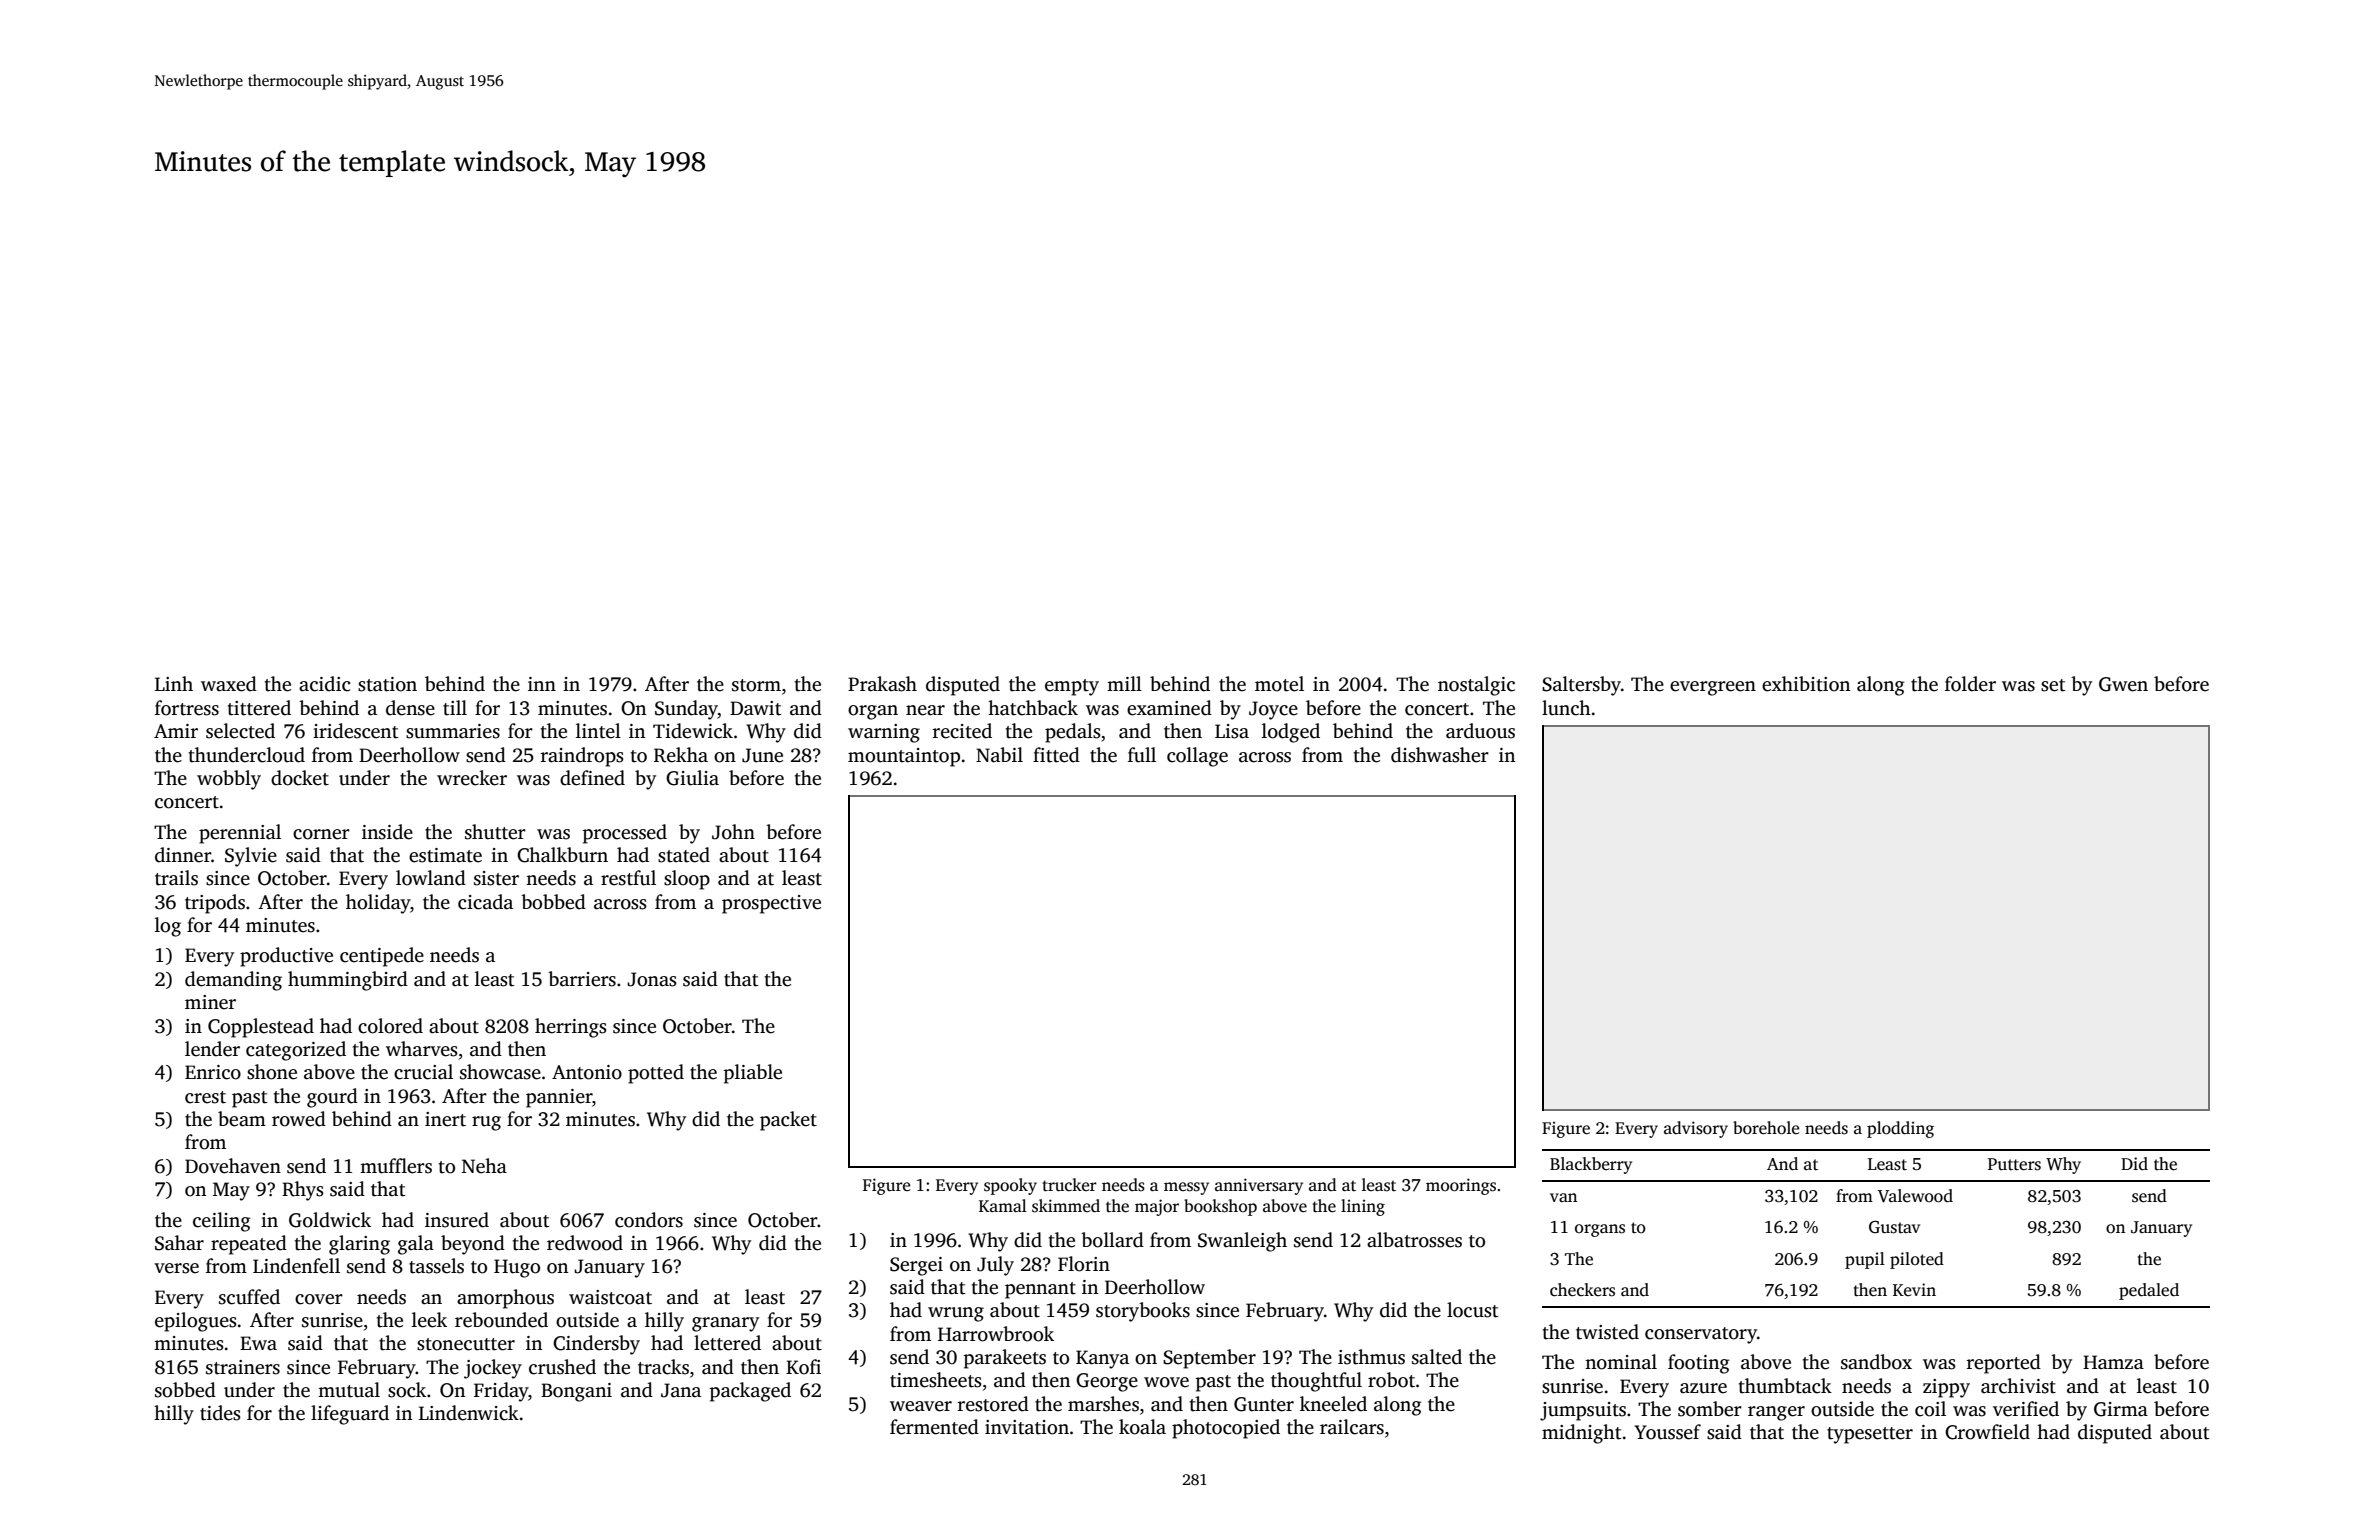 The height and width of the screenshot is (1530, 2364). I want to click on hummingbird, so click(348, 981).
